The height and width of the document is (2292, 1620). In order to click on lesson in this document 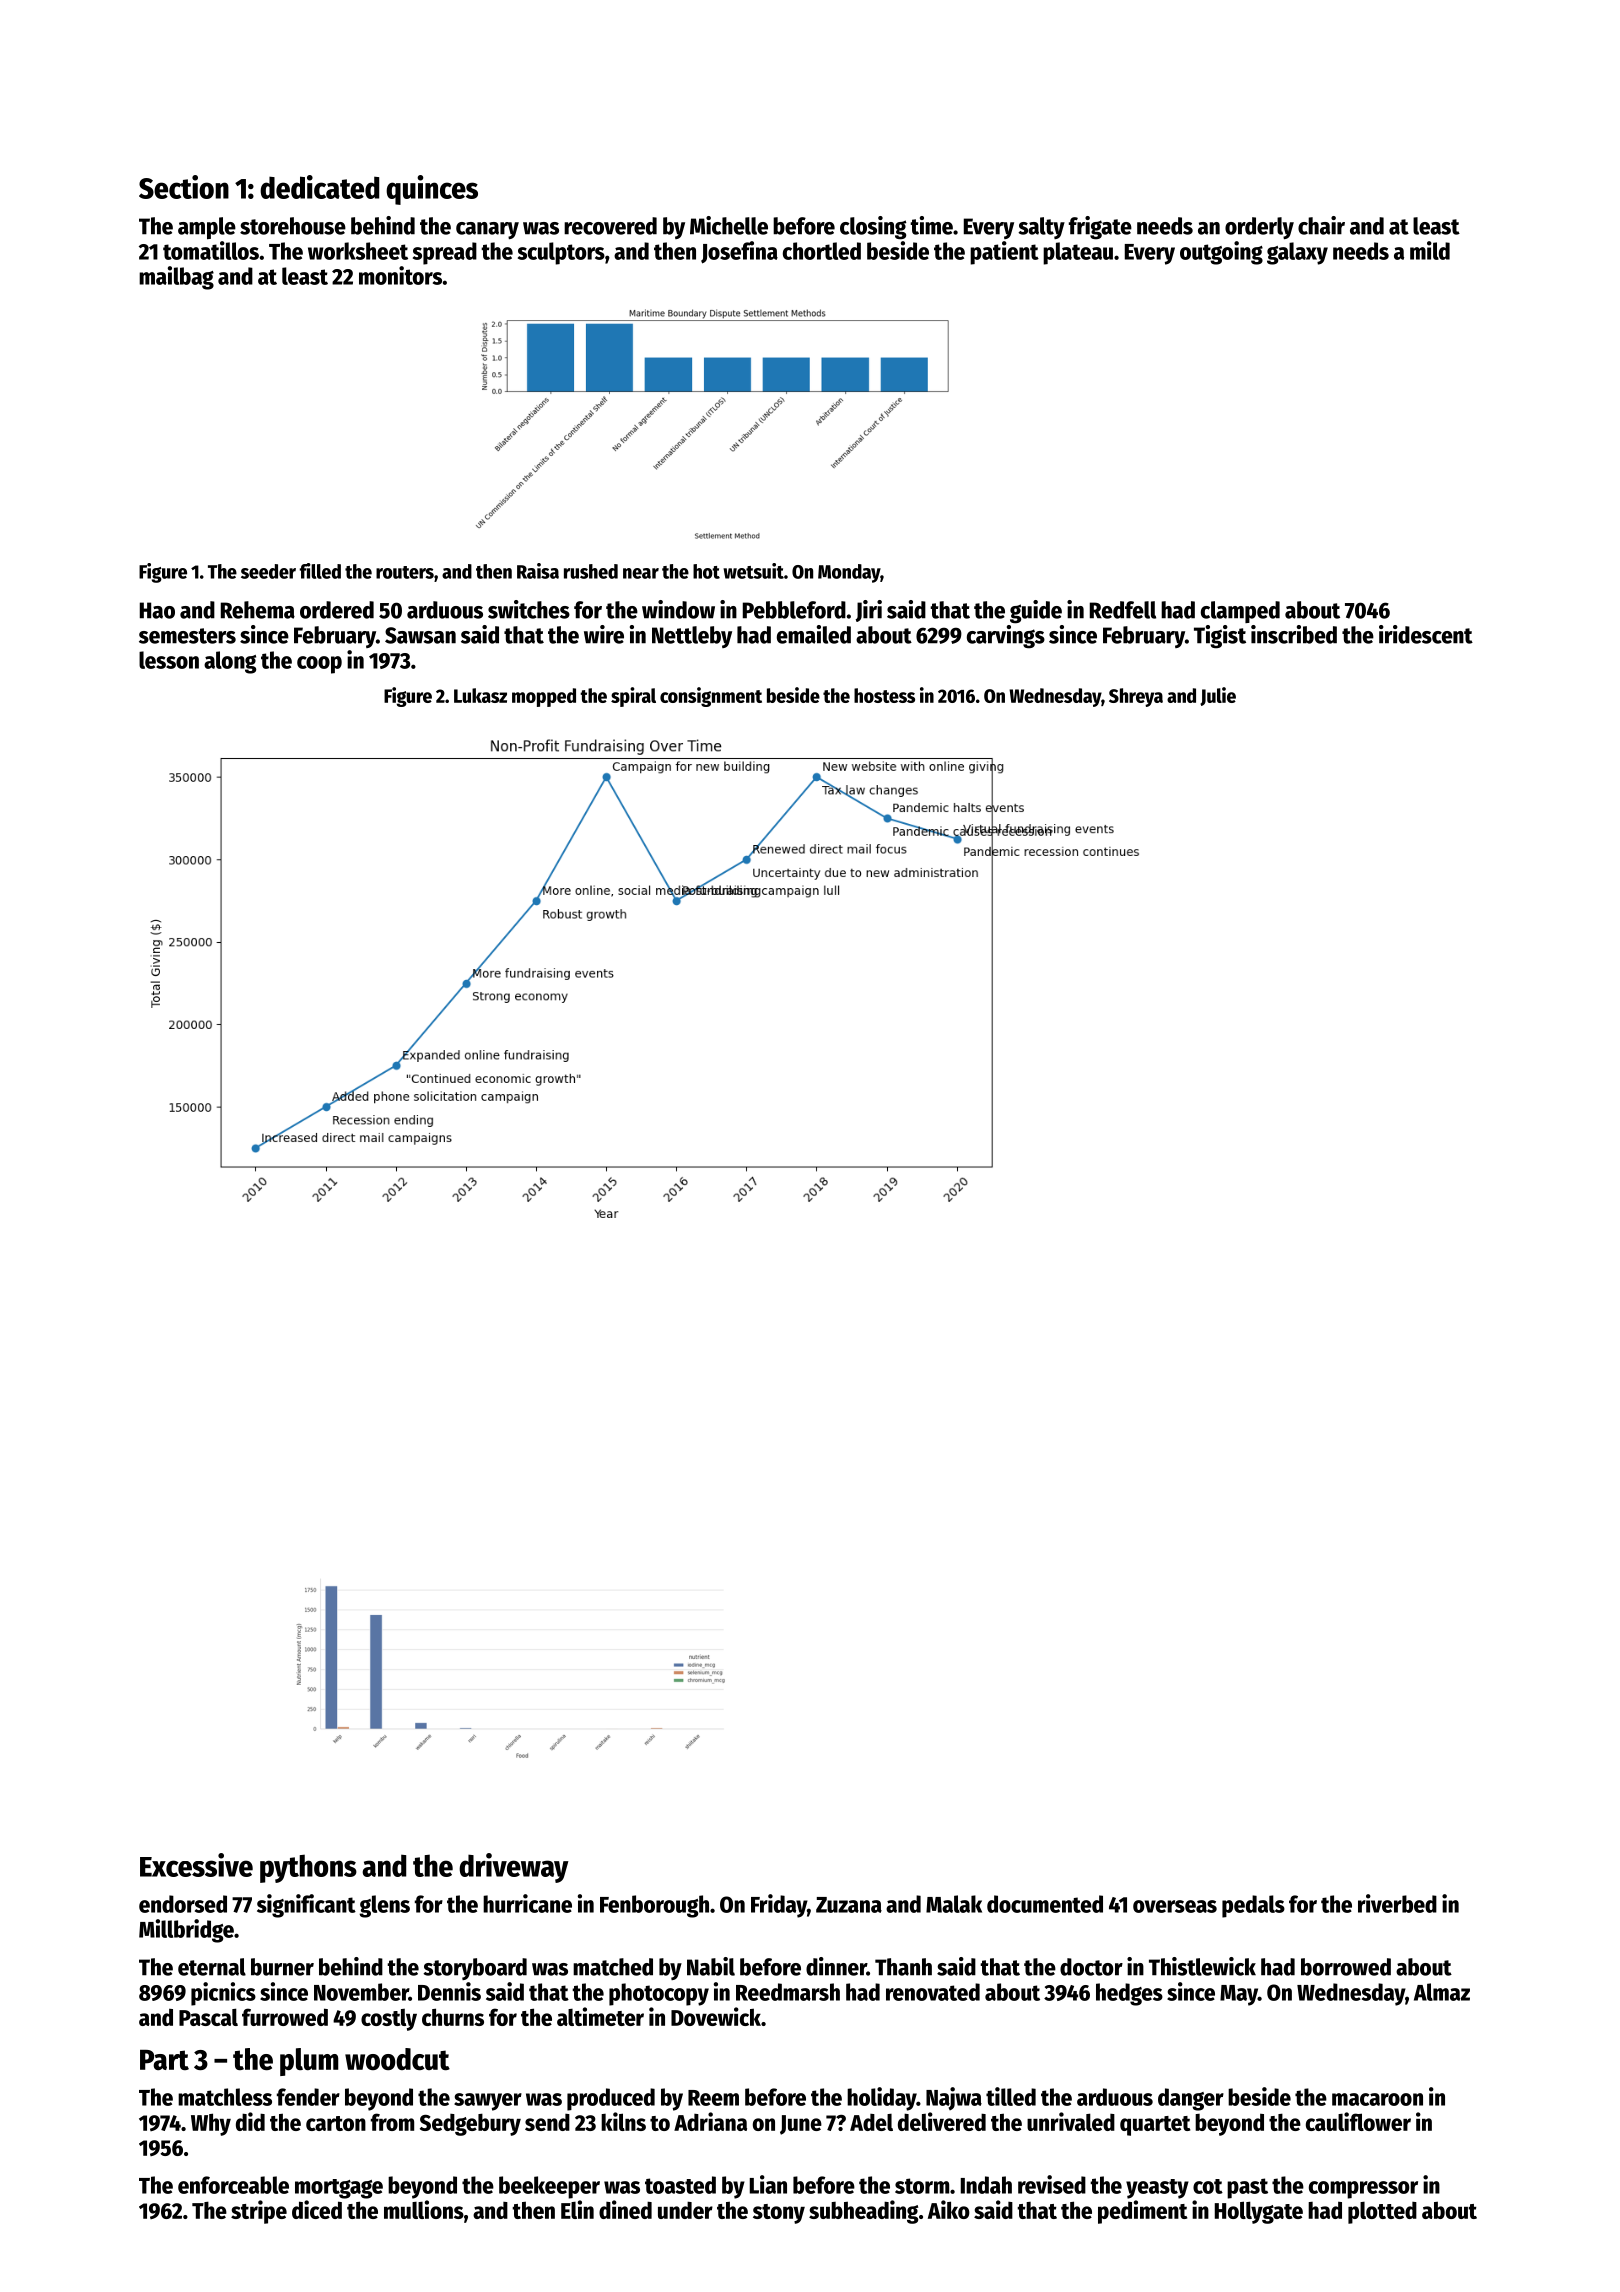, I will do `click(169, 660)`.
